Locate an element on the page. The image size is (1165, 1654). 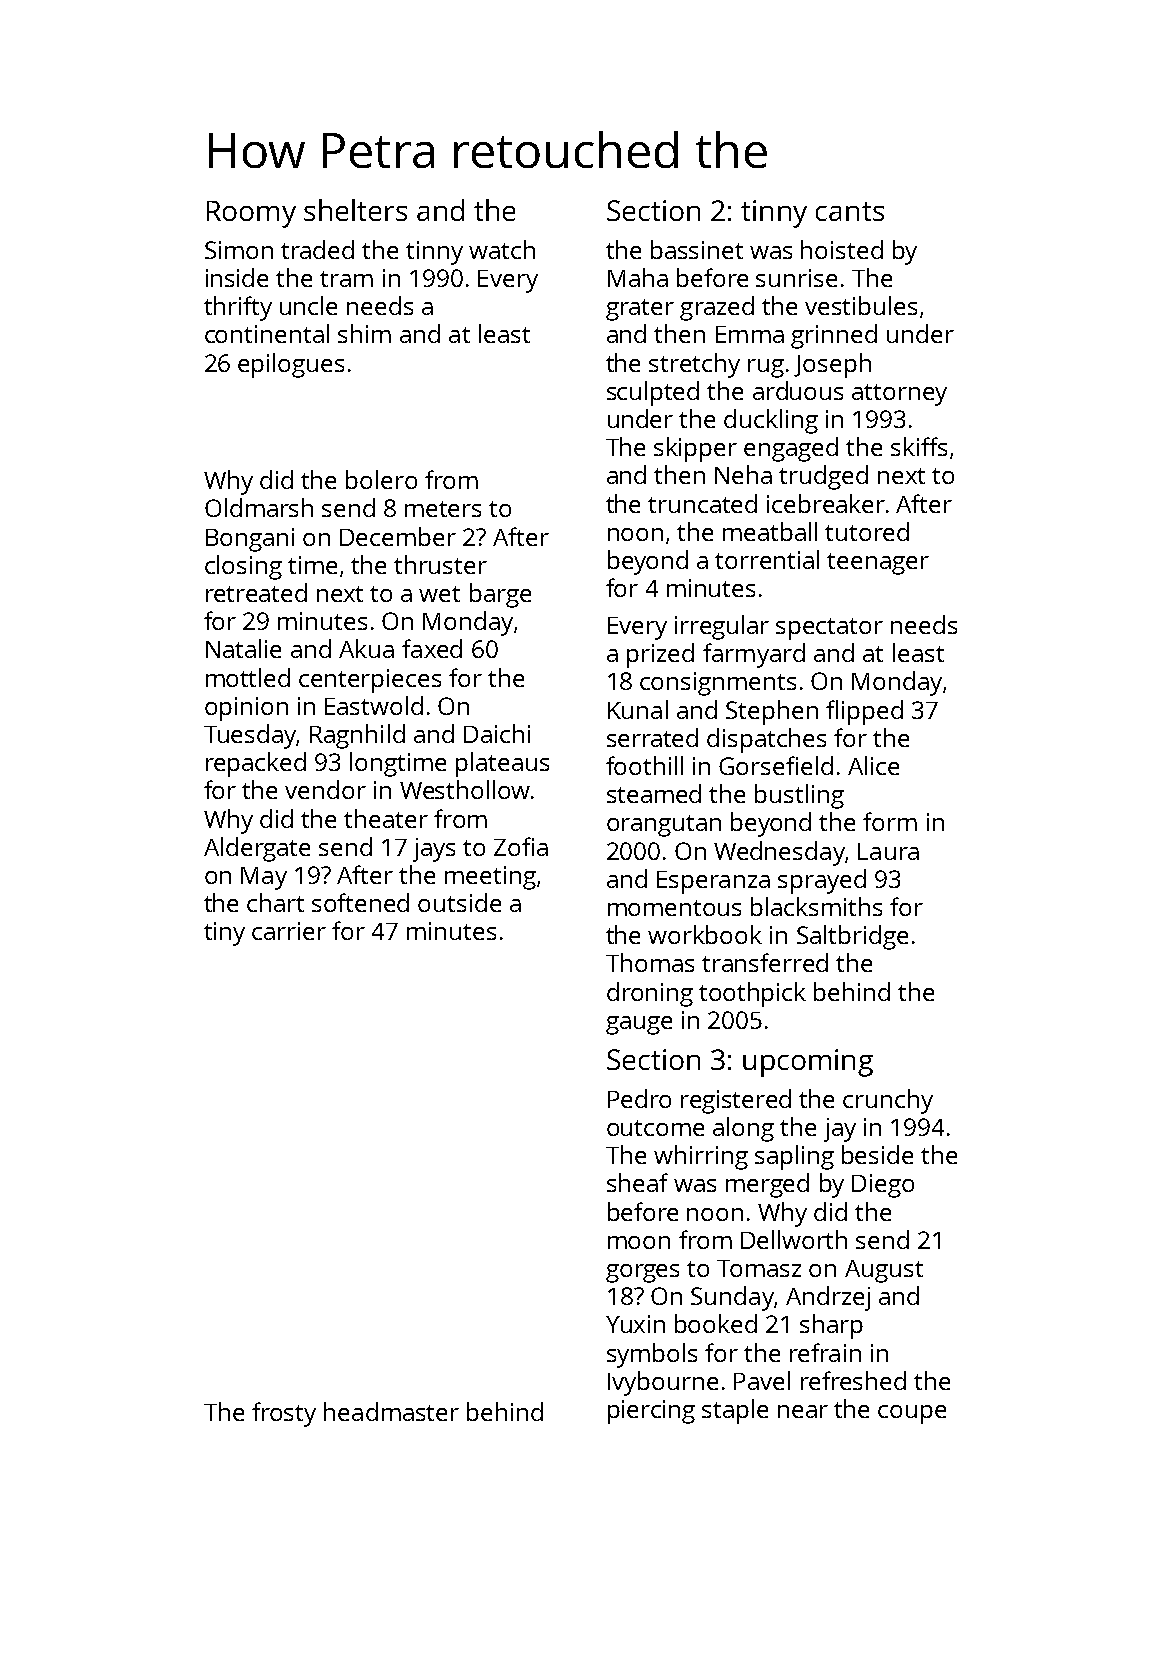
Natalie is located at coordinates (243, 648).
